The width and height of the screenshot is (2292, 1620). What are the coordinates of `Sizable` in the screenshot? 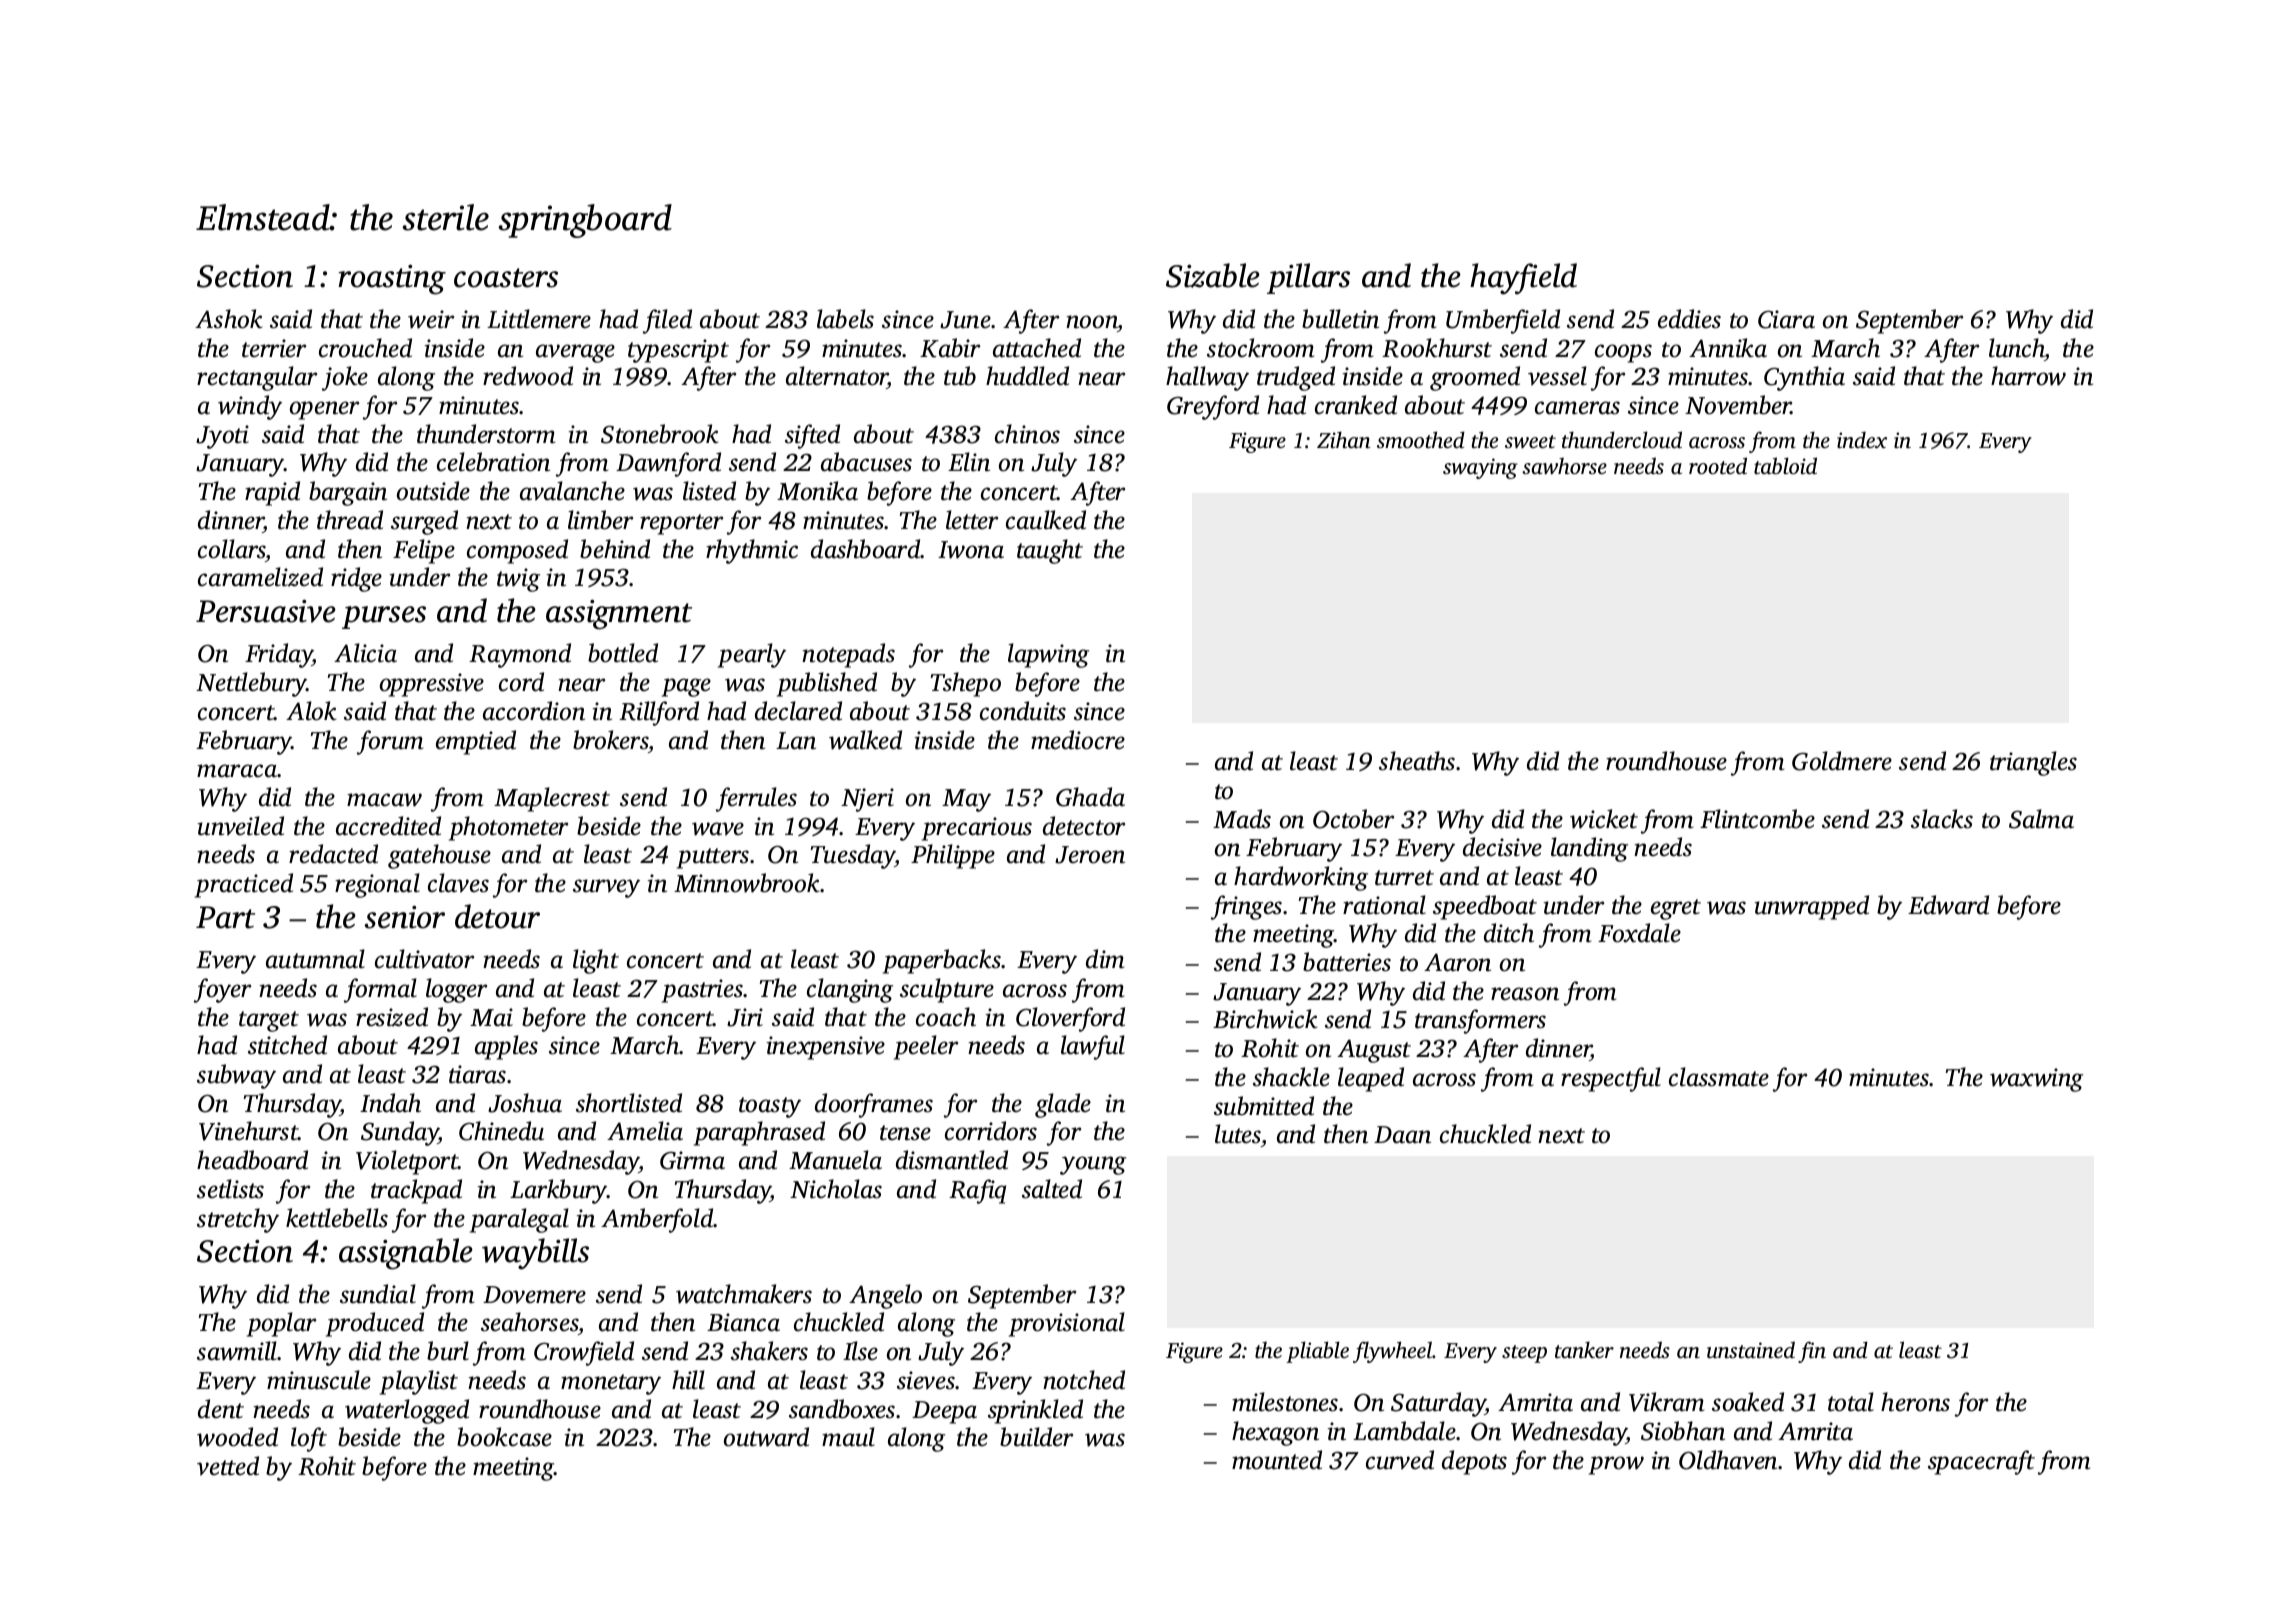 It's located at (1213, 275).
